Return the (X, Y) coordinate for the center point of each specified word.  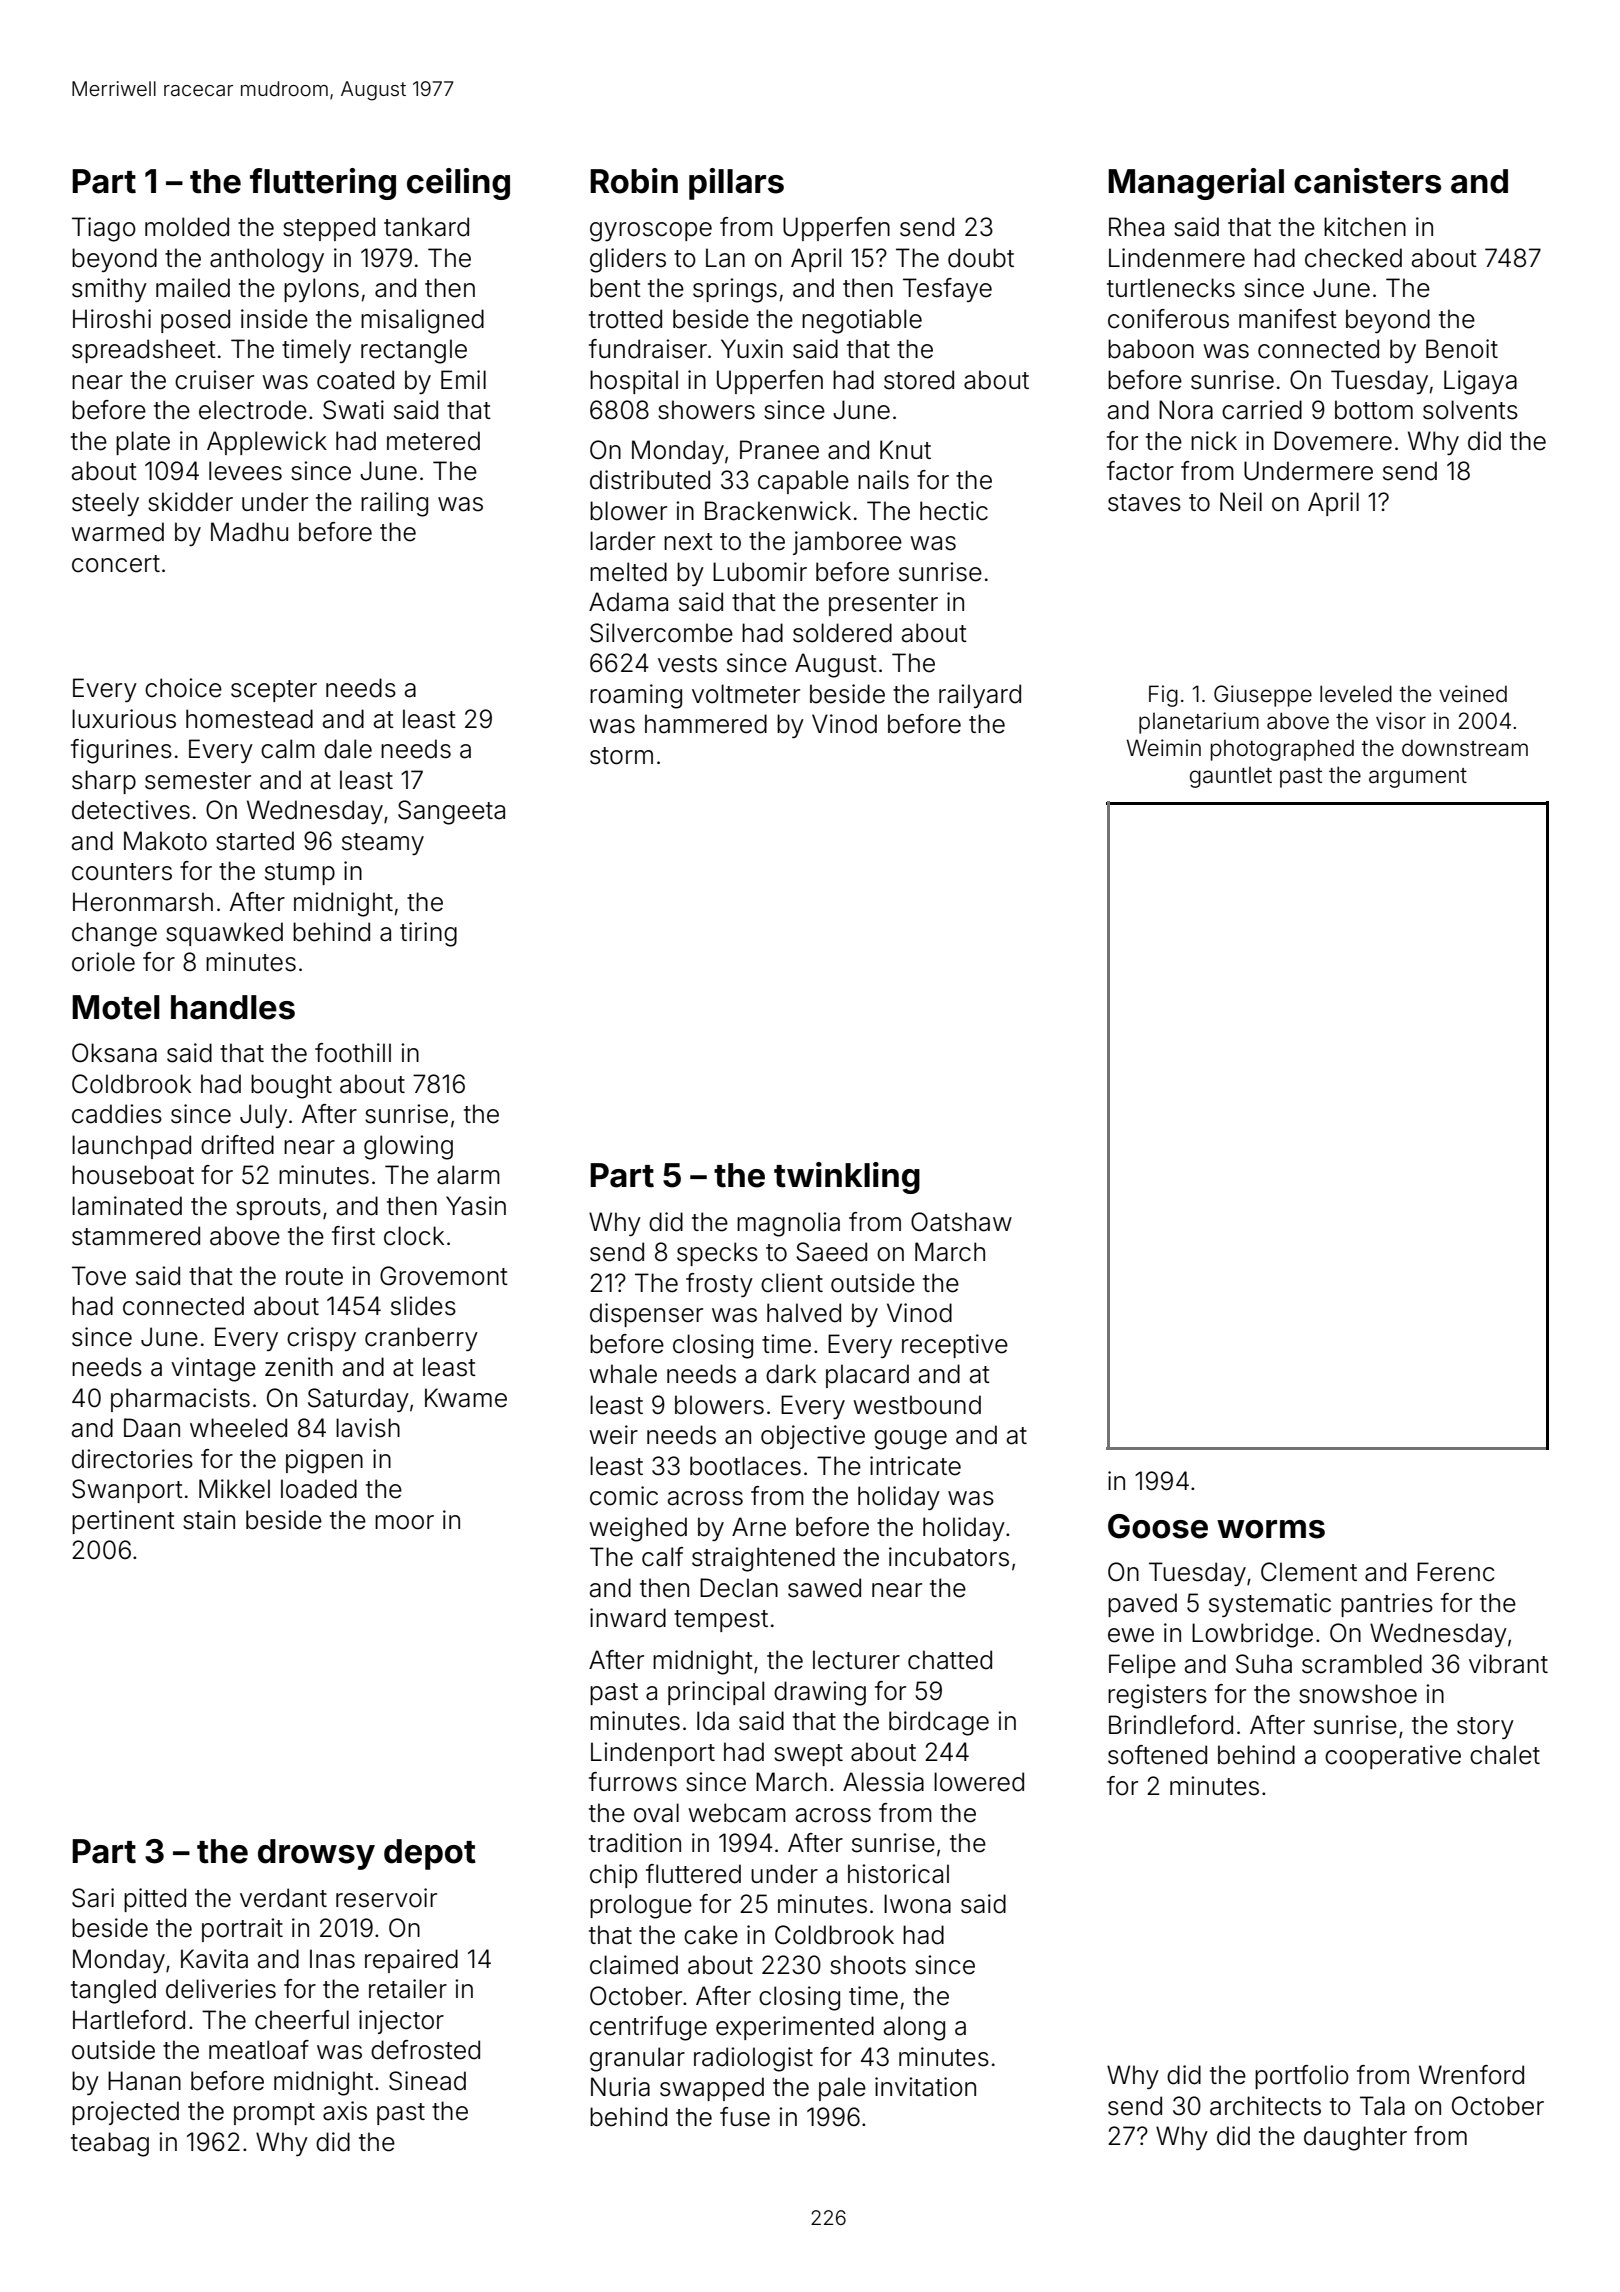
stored (919, 380)
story (1485, 1728)
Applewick (267, 443)
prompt (274, 2114)
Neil (1241, 502)
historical (898, 1874)
